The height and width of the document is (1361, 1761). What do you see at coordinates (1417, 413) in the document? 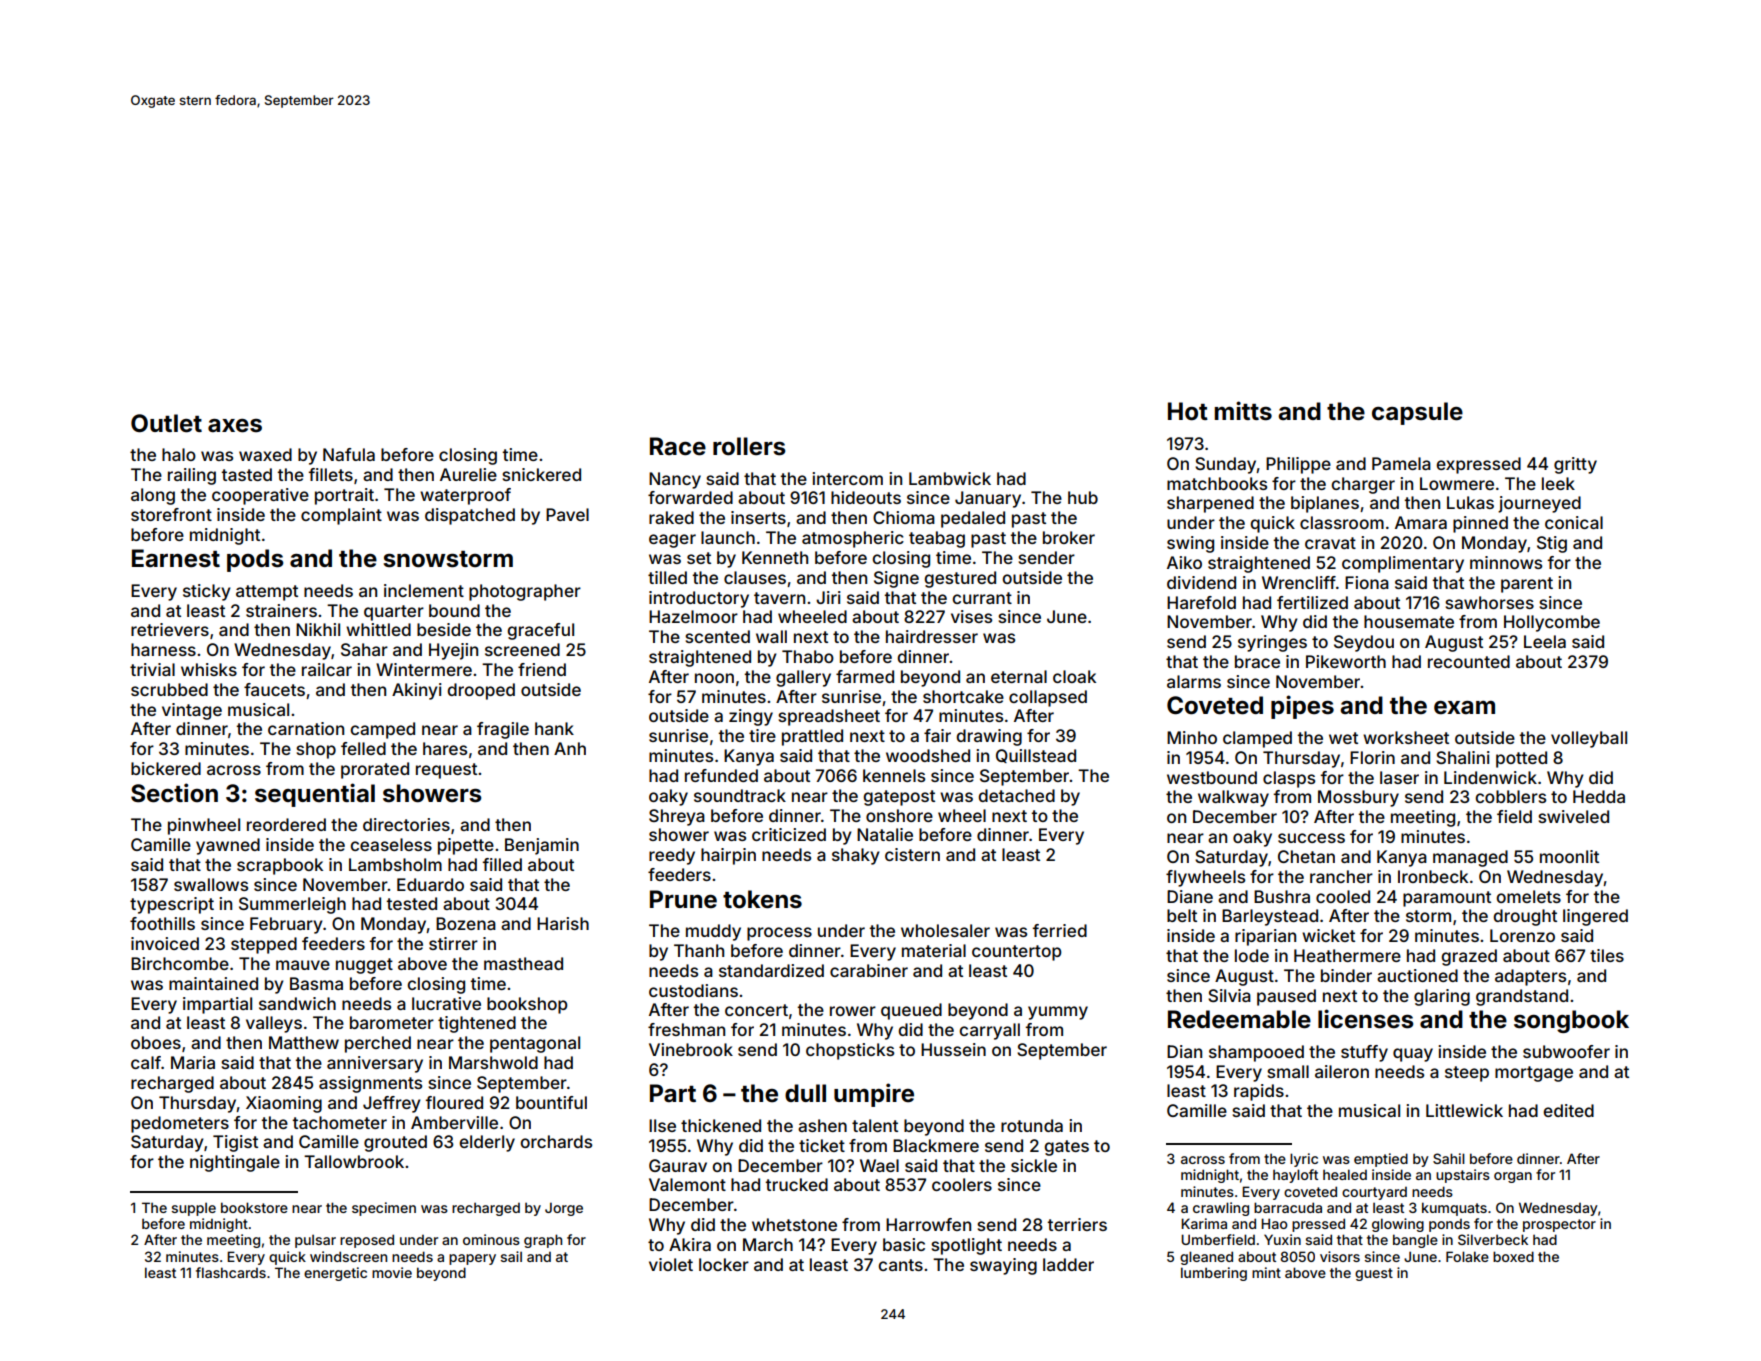
I see `capsule` at bounding box center [1417, 413].
